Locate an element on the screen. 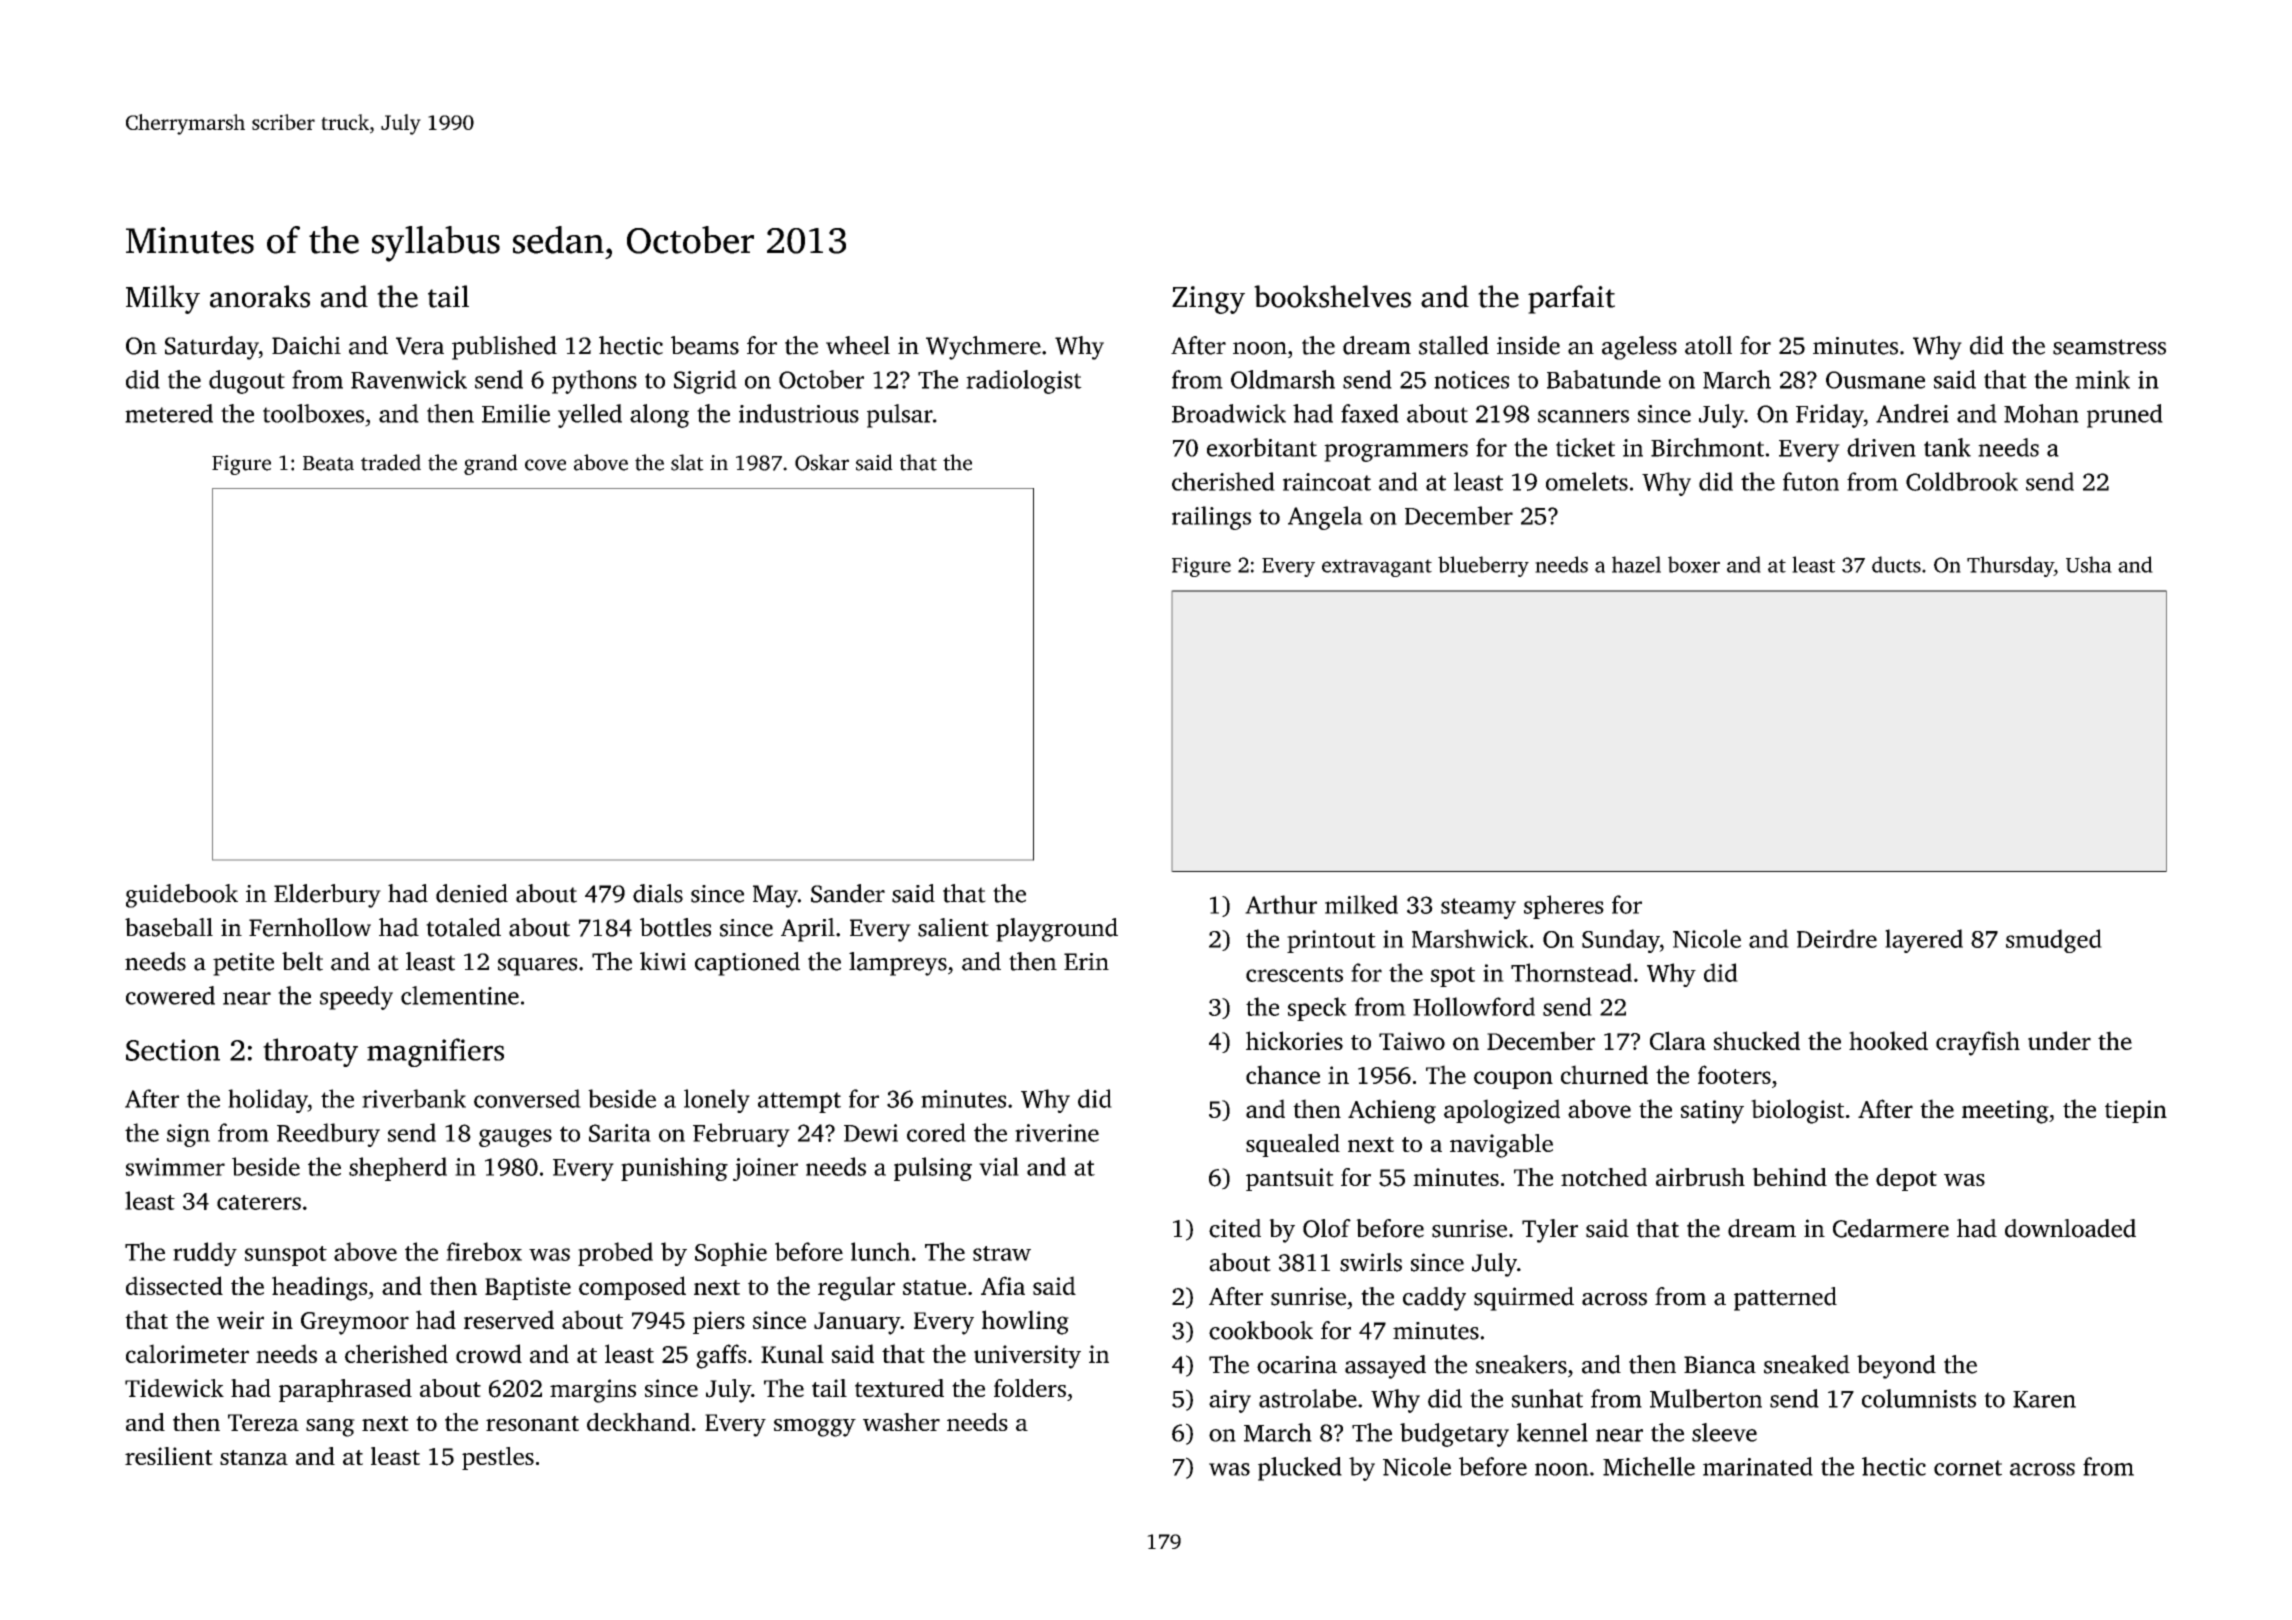 The image size is (2292, 1620). Beata is located at coordinates (328, 463).
